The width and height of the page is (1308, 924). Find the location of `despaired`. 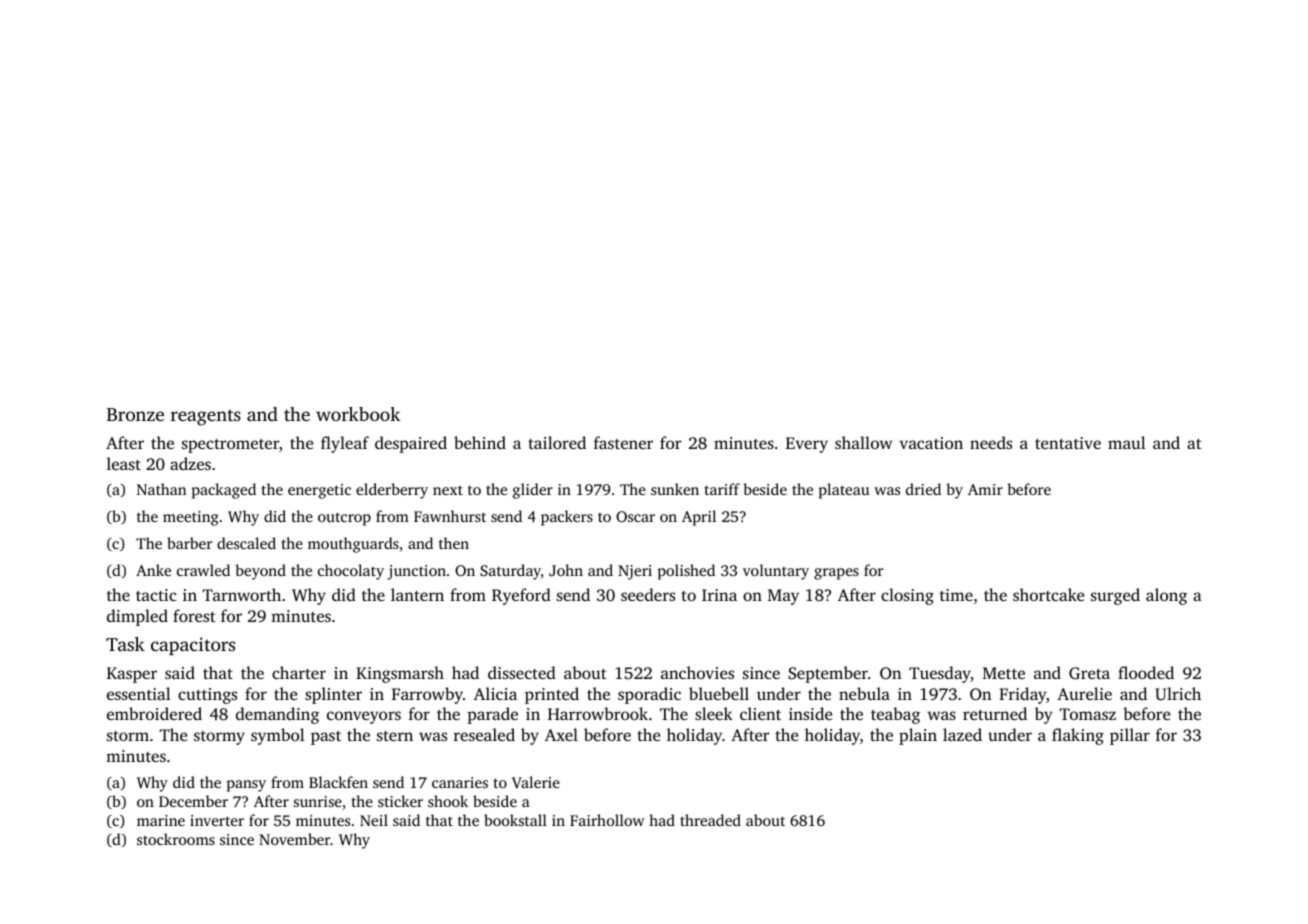

despaired is located at coordinates (411, 444).
